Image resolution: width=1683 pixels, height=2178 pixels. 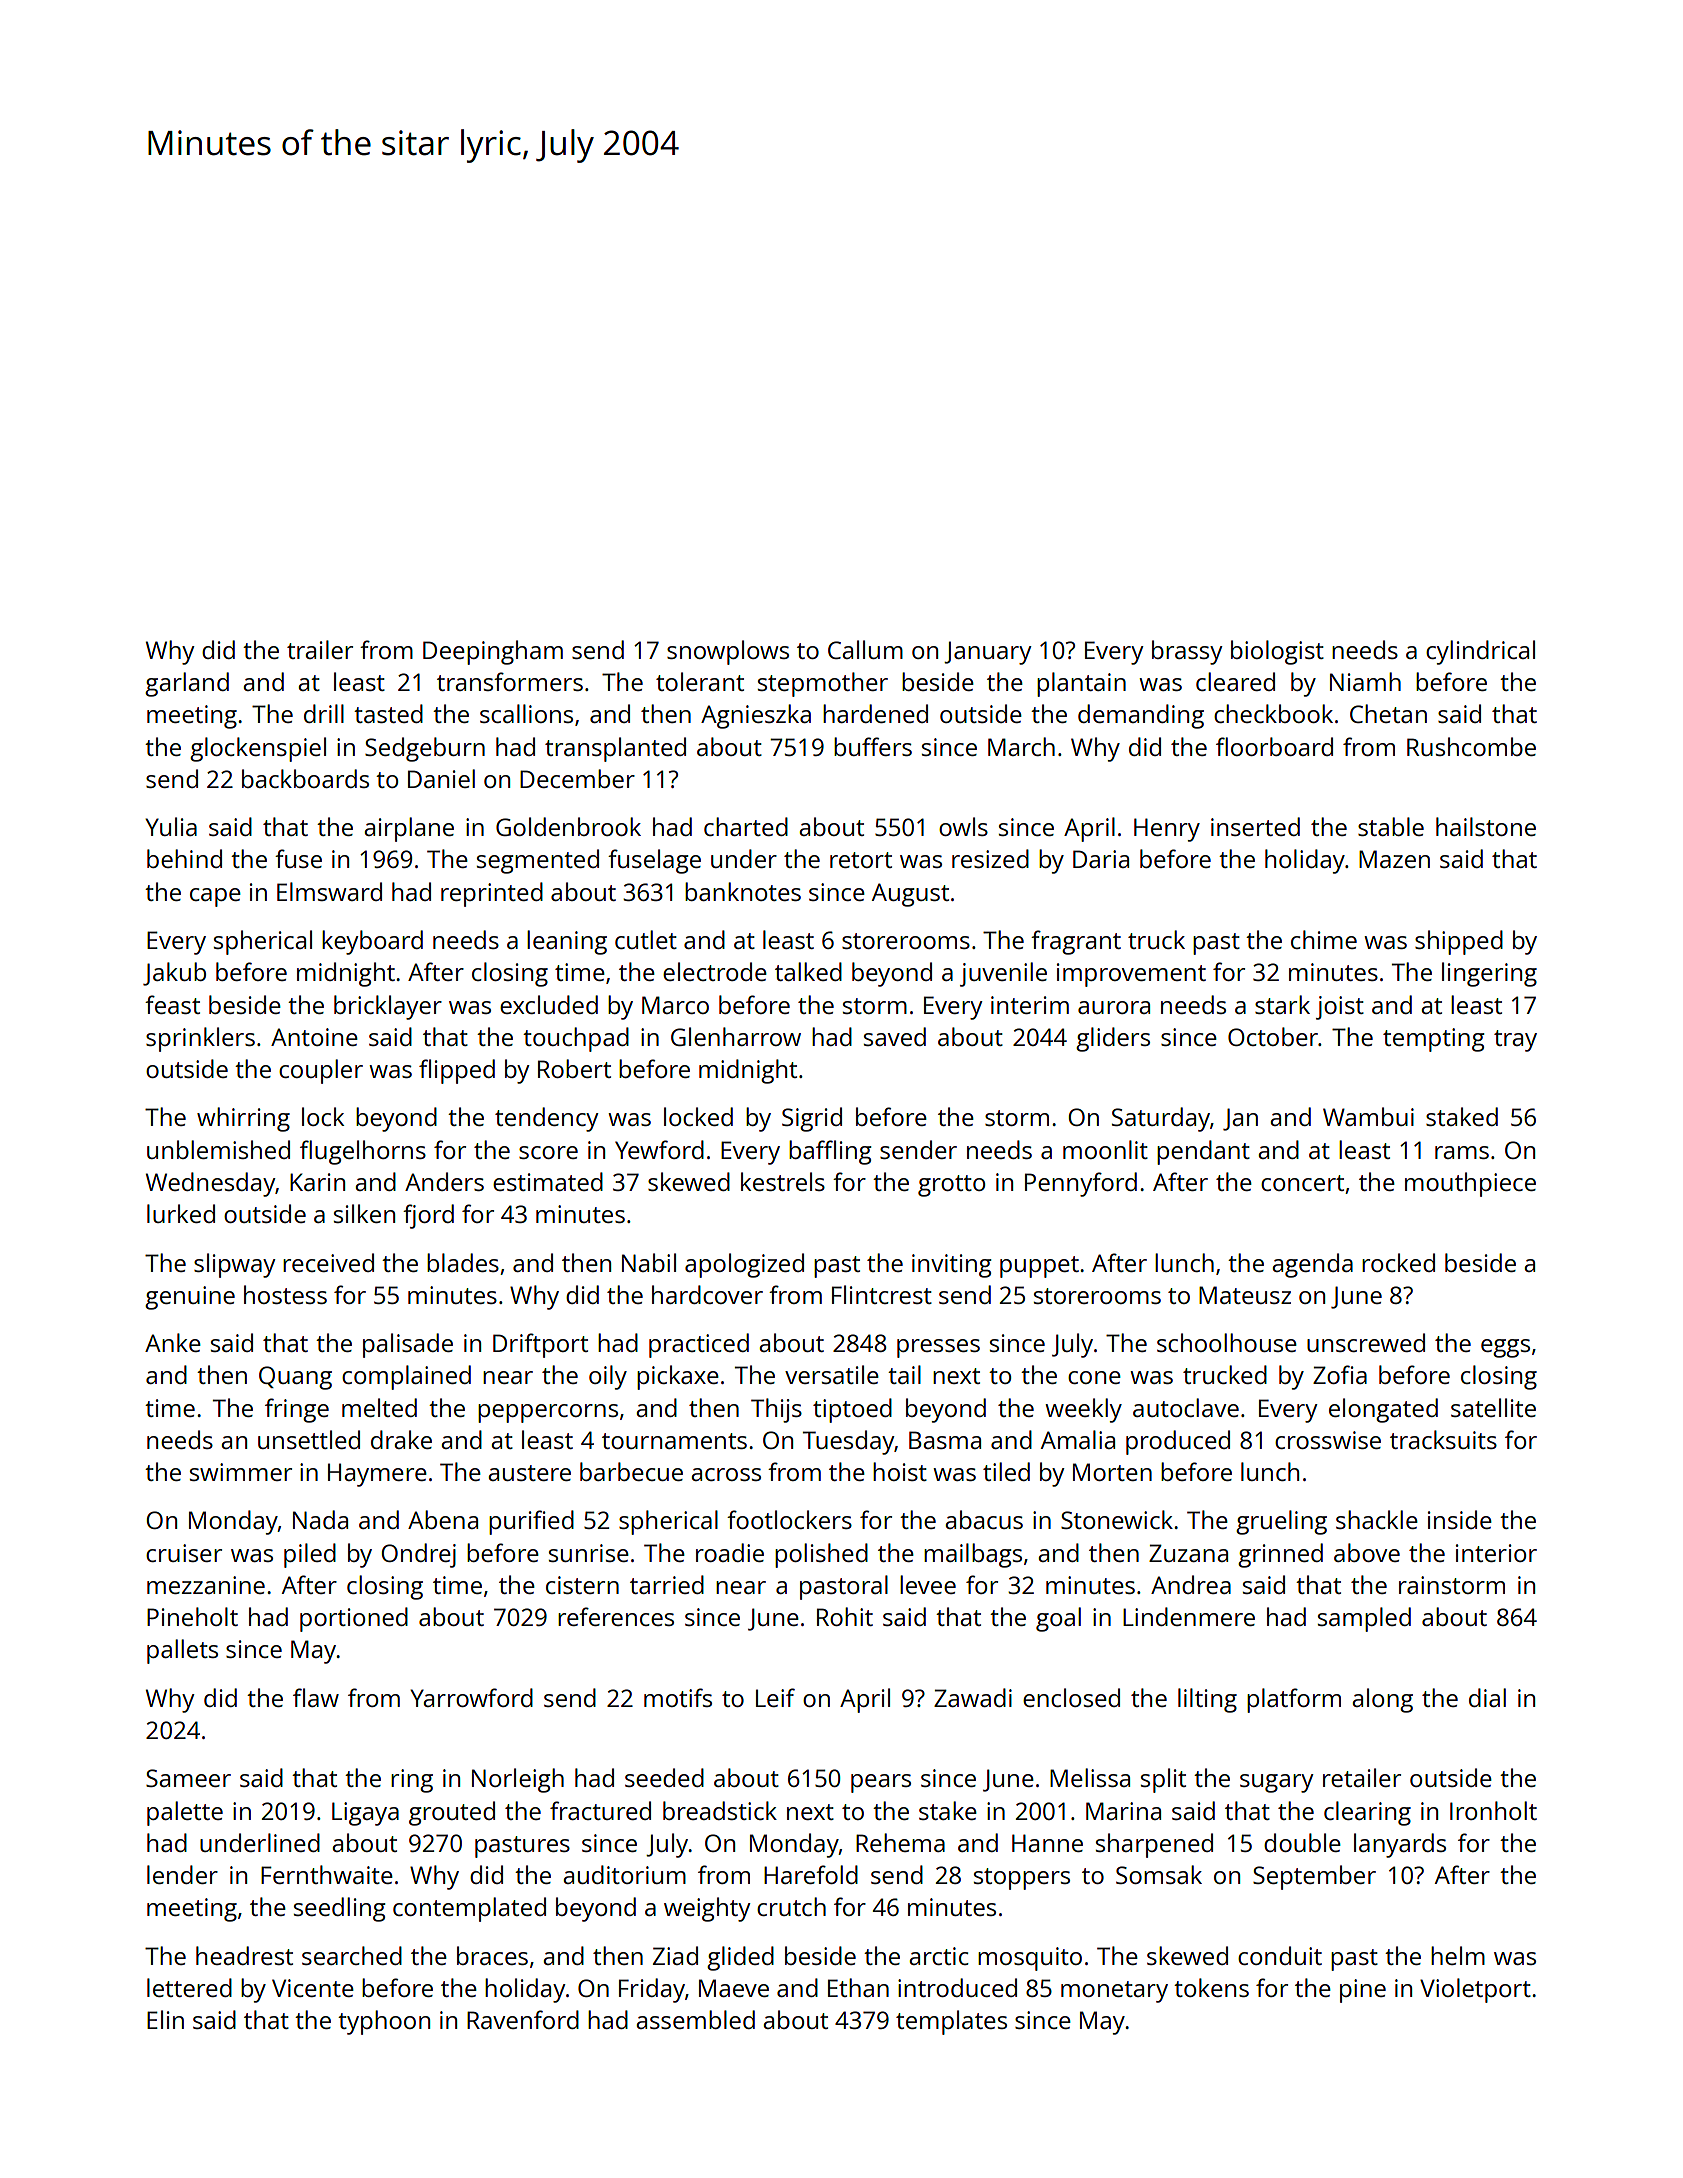 What do you see at coordinates (845, 1616) in the page?
I see `Rohit` at bounding box center [845, 1616].
